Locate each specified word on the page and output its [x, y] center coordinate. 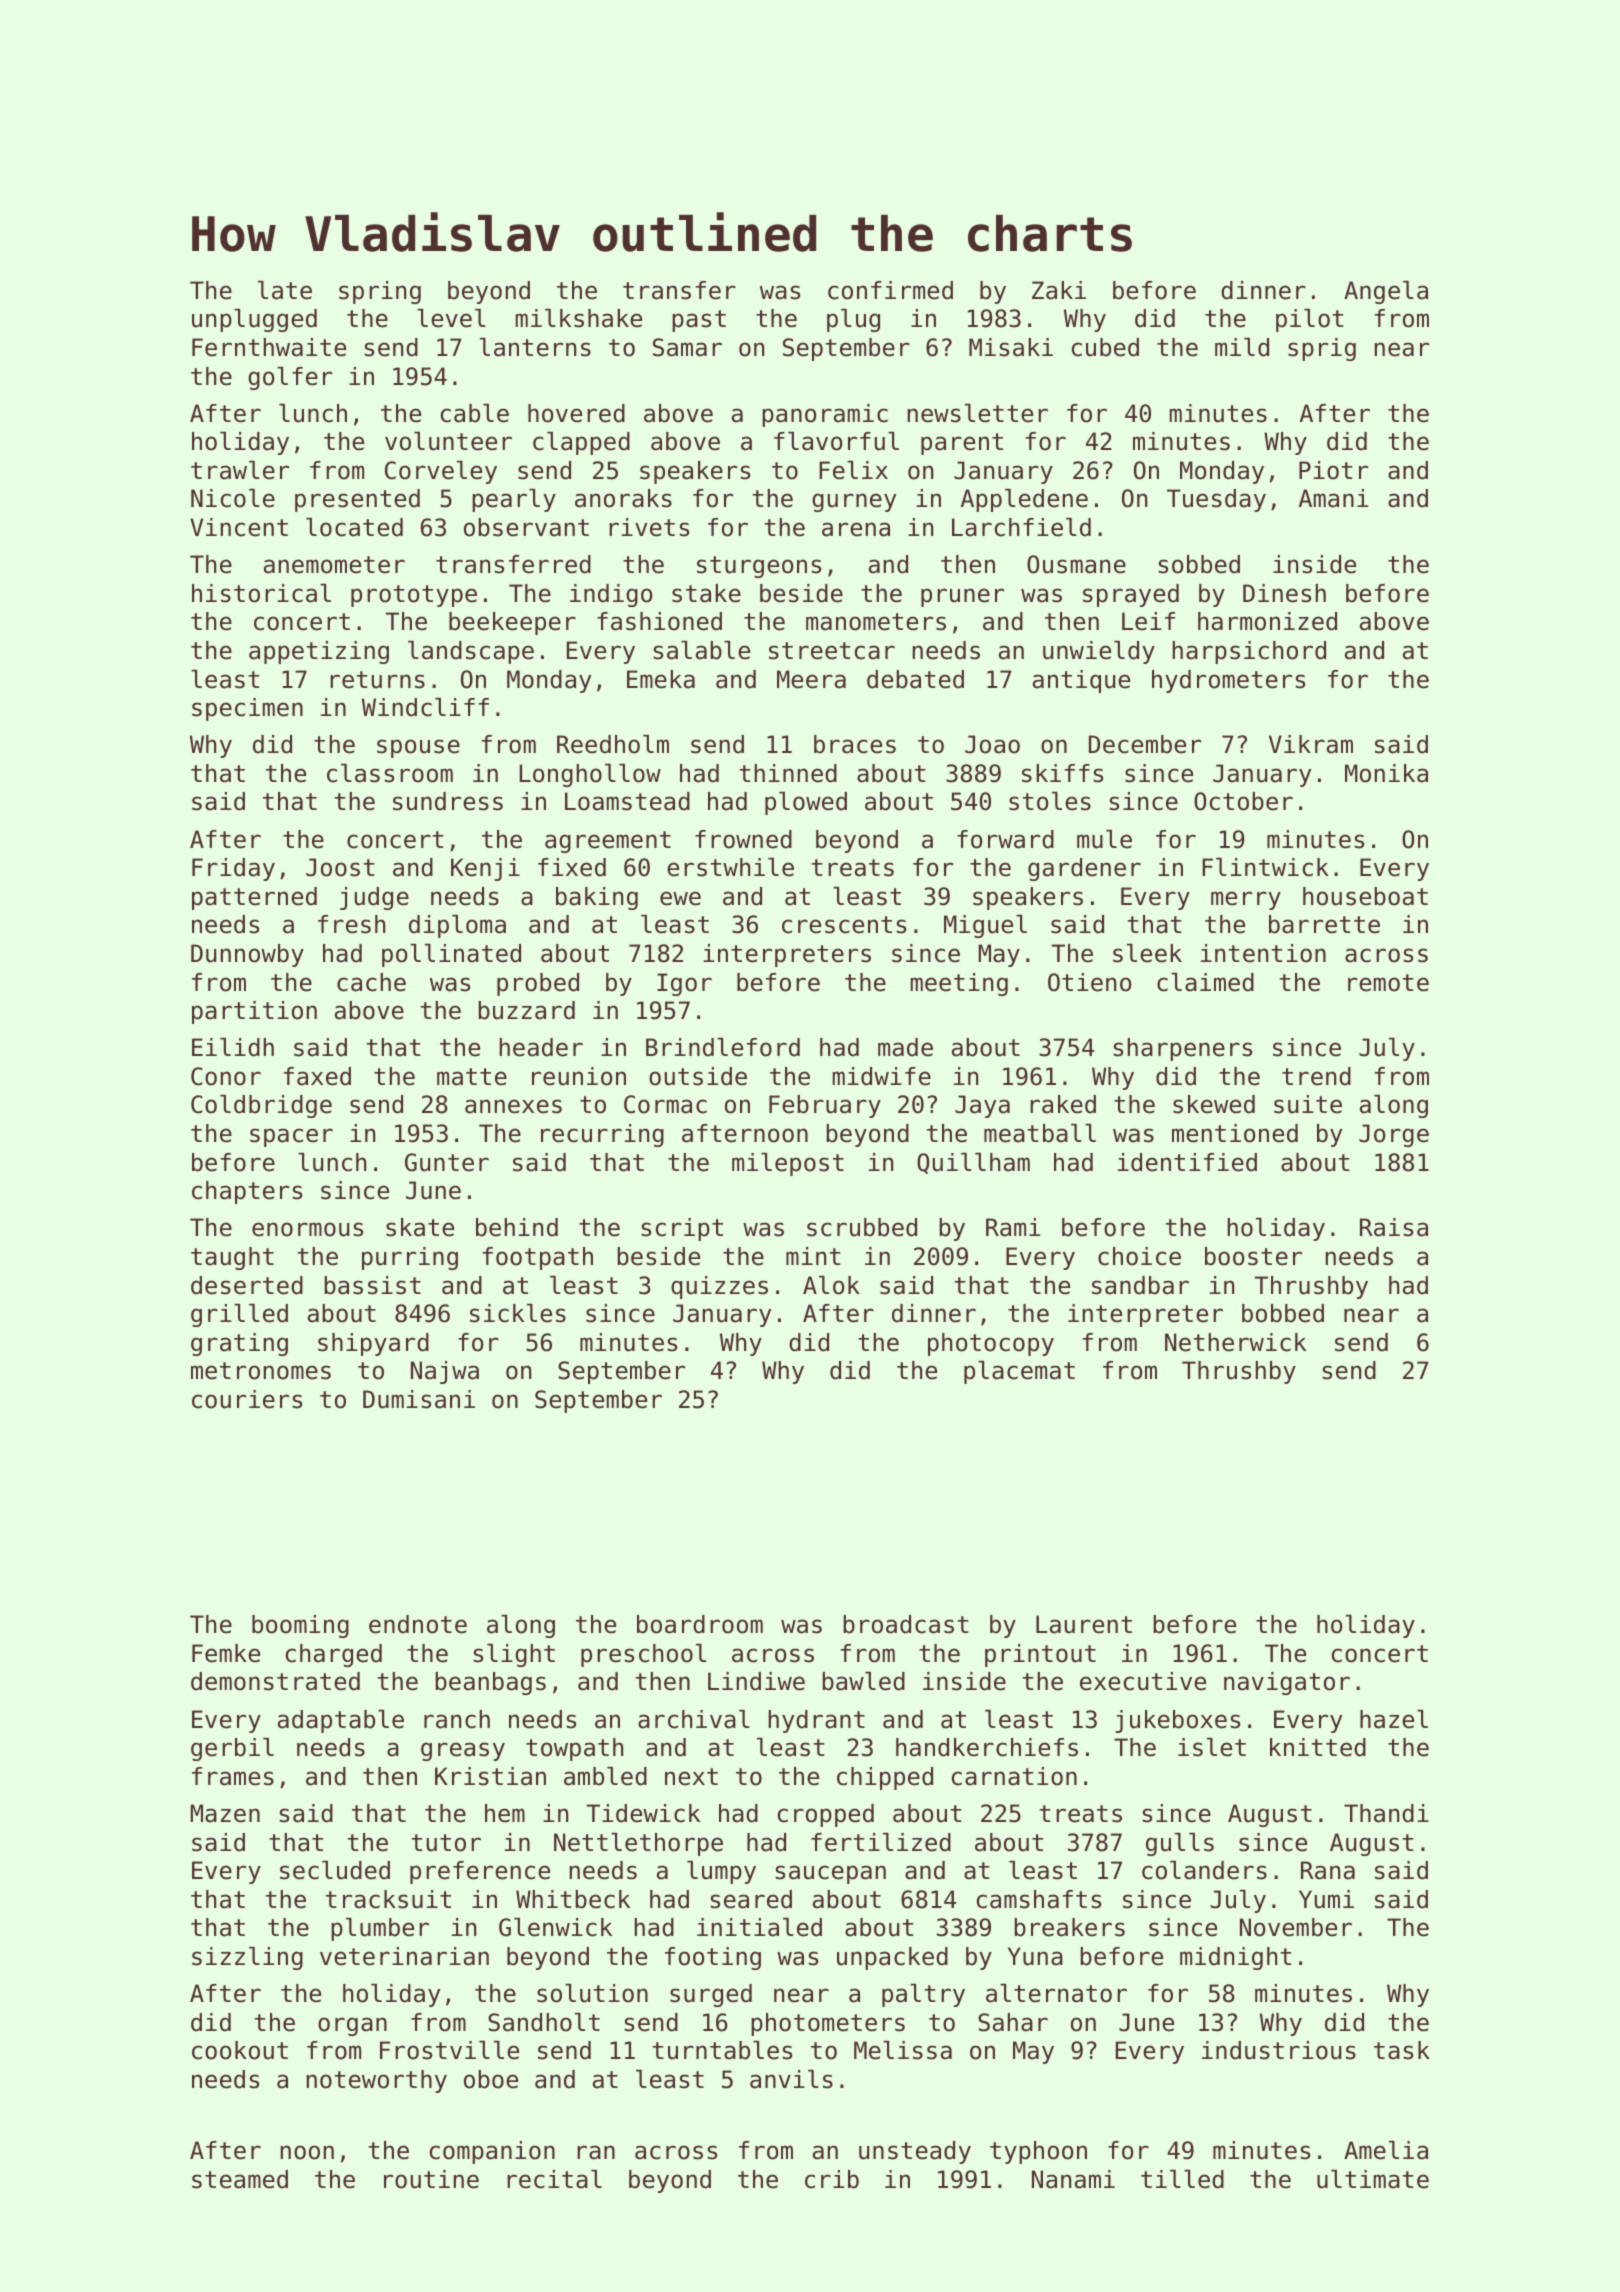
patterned [254, 898]
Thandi [1386, 1813]
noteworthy [377, 2081]
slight [514, 1655]
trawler [240, 470]
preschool [643, 1655]
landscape [471, 652]
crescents [844, 925]
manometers [876, 622]
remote [1388, 983]
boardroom [700, 1624]
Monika [1386, 773]
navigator [1287, 1683]
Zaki [1059, 290]
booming [300, 1626]
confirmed [890, 290]
